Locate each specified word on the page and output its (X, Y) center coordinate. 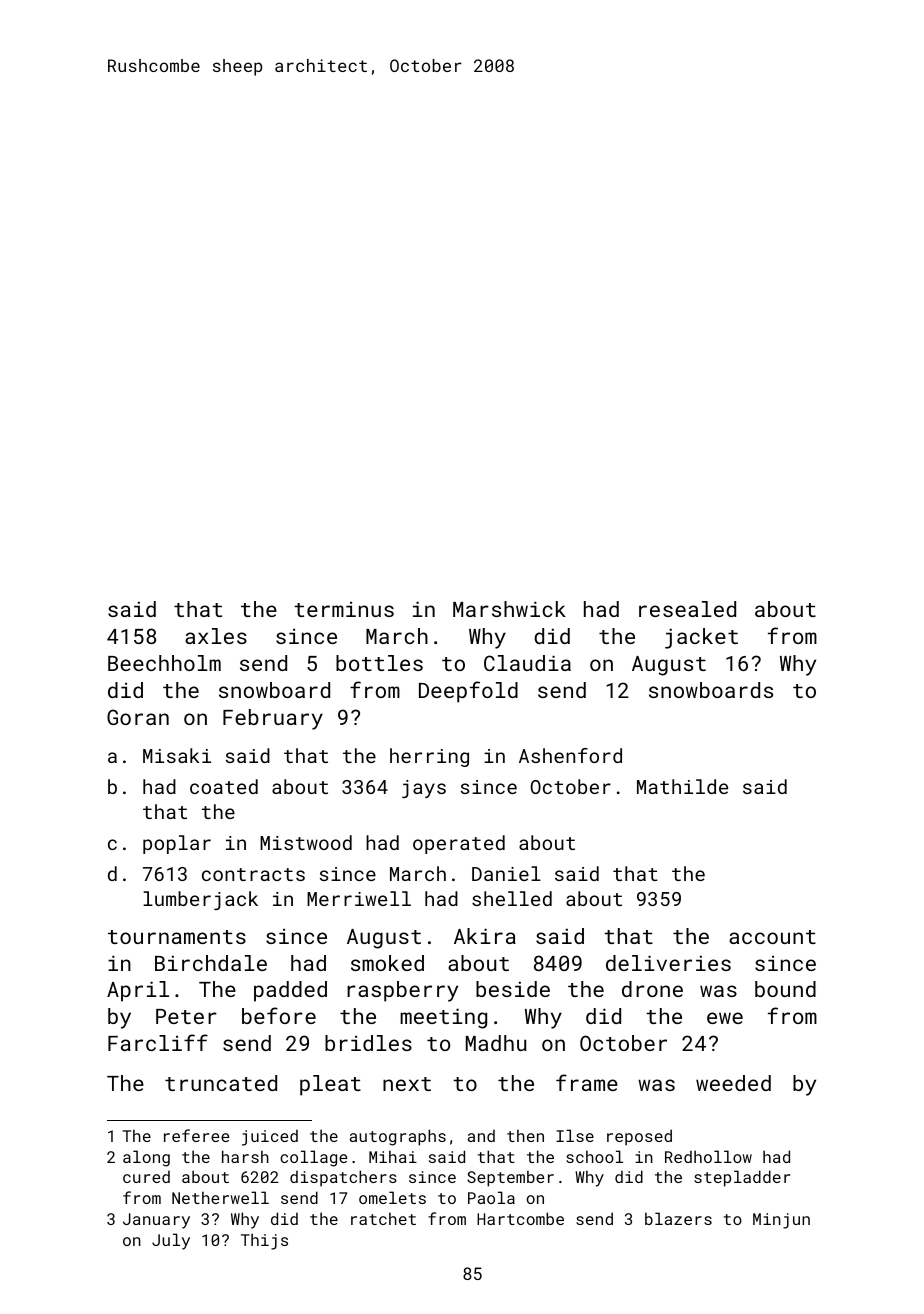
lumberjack (200, 900)
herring (429, 757)
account (772, 937)
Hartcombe (520, 1218)
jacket (701, 638)
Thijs (264, 1241)
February (273, 719)
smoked (387, 963)
